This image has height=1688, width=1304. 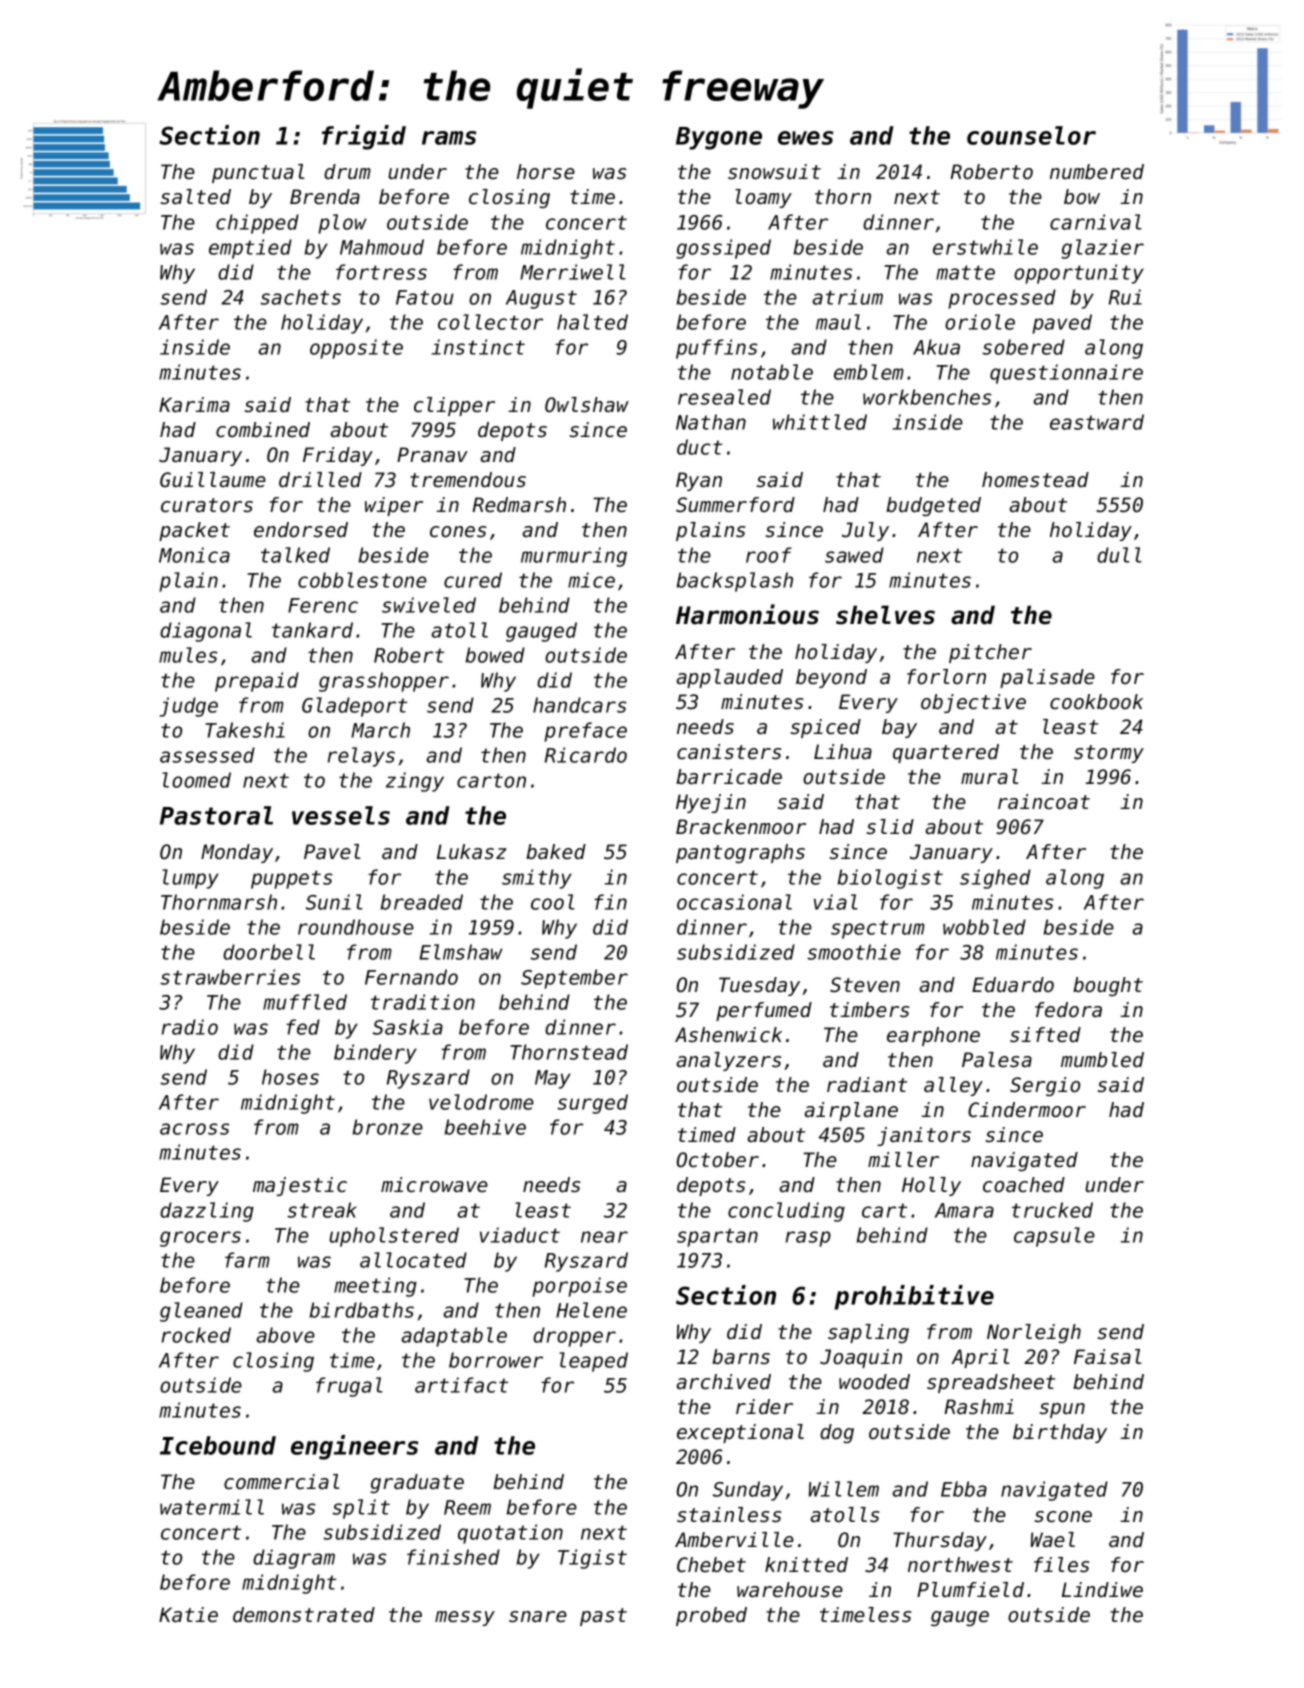 What do you see at coordinates (1044, 801) in the image?
I see `raincoat` at bounding box center [1044, 801].
